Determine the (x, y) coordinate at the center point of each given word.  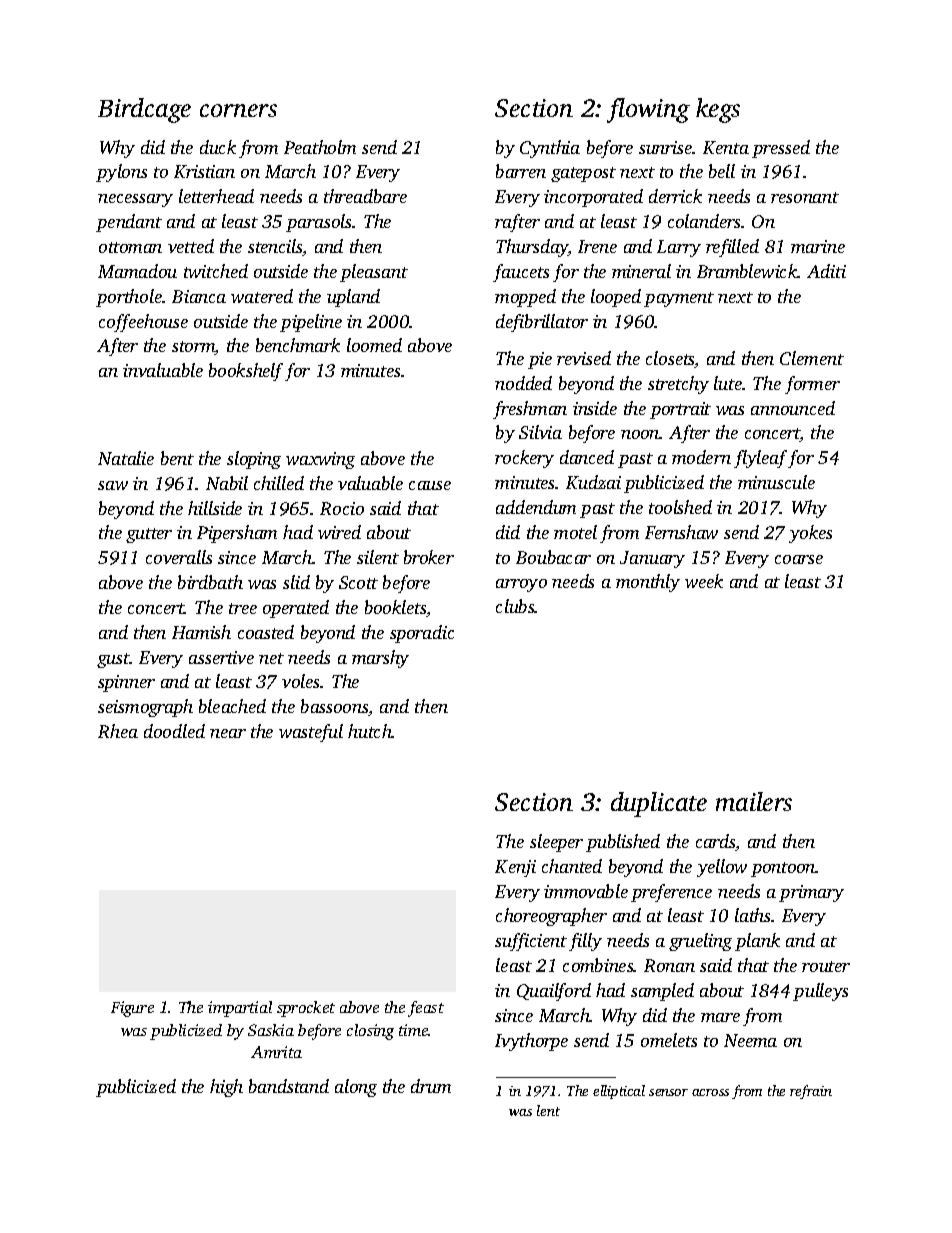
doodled (174, 731)
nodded (523, 383)
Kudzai (593, 482)
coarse (799, 559)
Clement (812, 358)
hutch (370, 731)
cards (716, 842)
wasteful (311, 733)
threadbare (365, 196)
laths (752, 915)
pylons (121, 173)
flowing (648, 110)
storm (193, 348)
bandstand (289, 1086)
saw (113, 485)
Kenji (515, 868)
